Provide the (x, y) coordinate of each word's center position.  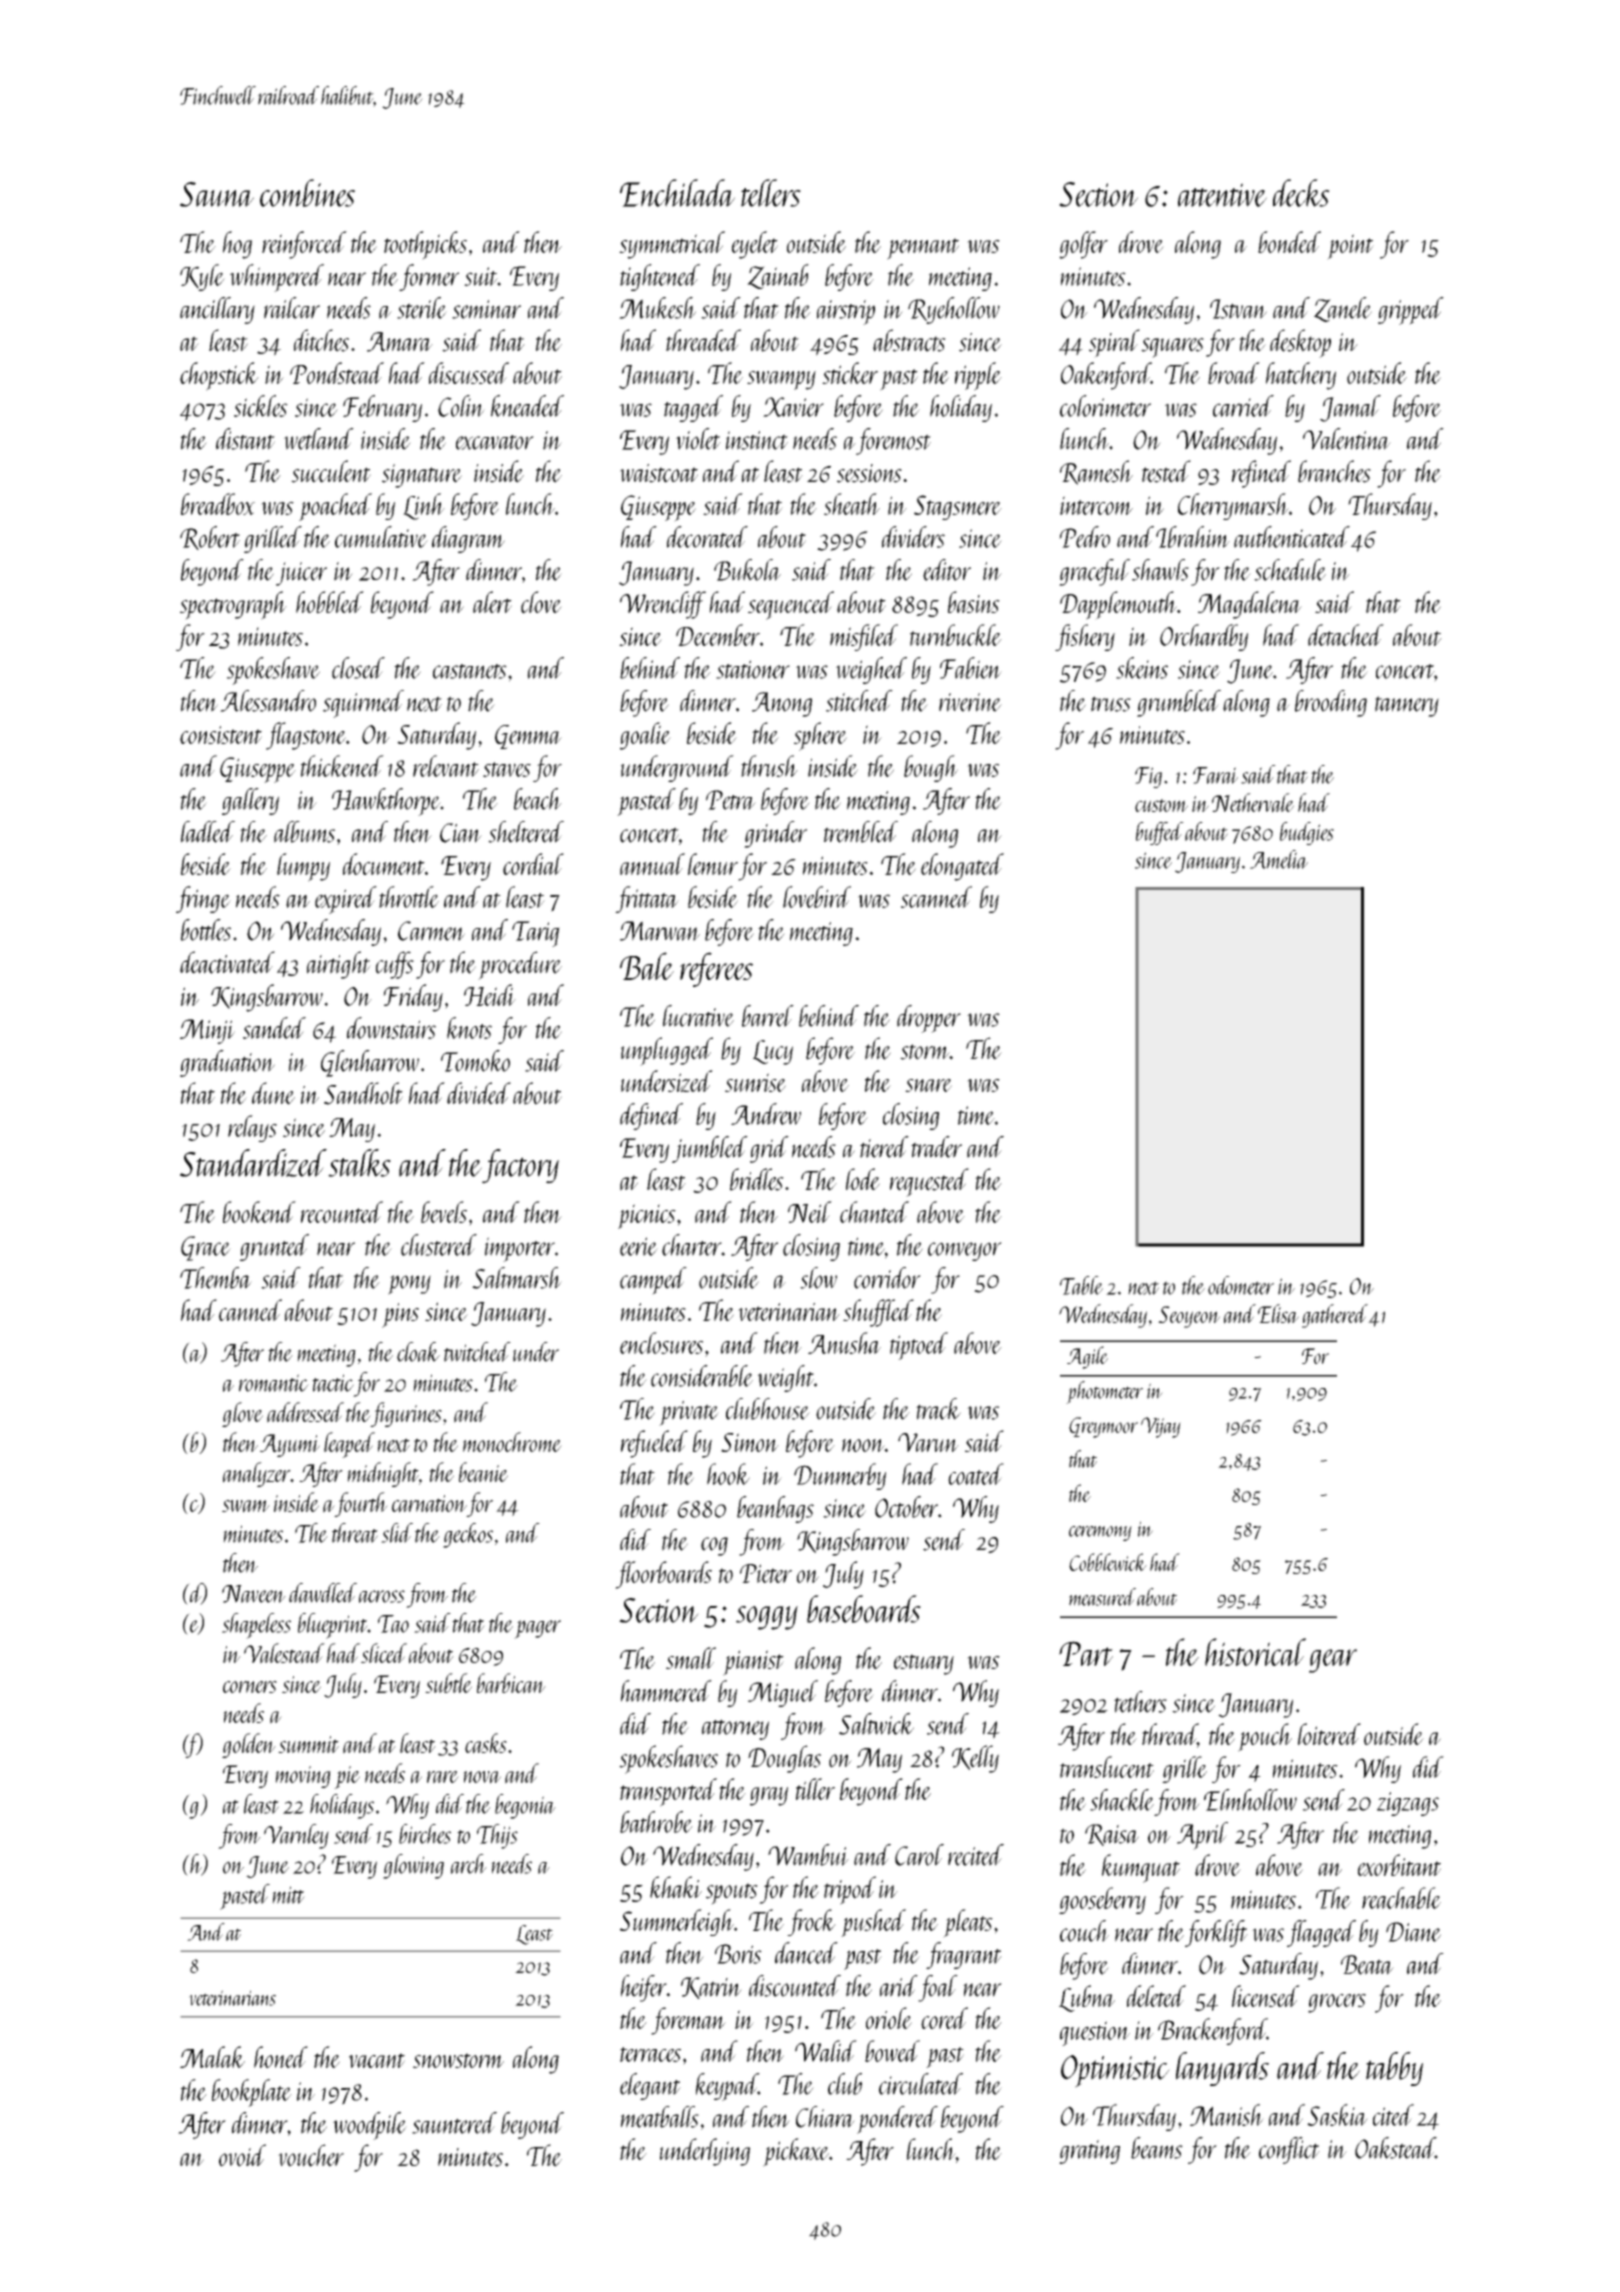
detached (1346, 635)
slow (818, 1278)
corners (250, 1687)
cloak (418, 1352)
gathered (1335, 1316)
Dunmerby (840, 1476)
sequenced (791, 605)
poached (335, 507)
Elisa (1278, 1314)
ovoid (242, 2155)
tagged (693, 408)
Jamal (1350, 408)
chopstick (219, 376)
